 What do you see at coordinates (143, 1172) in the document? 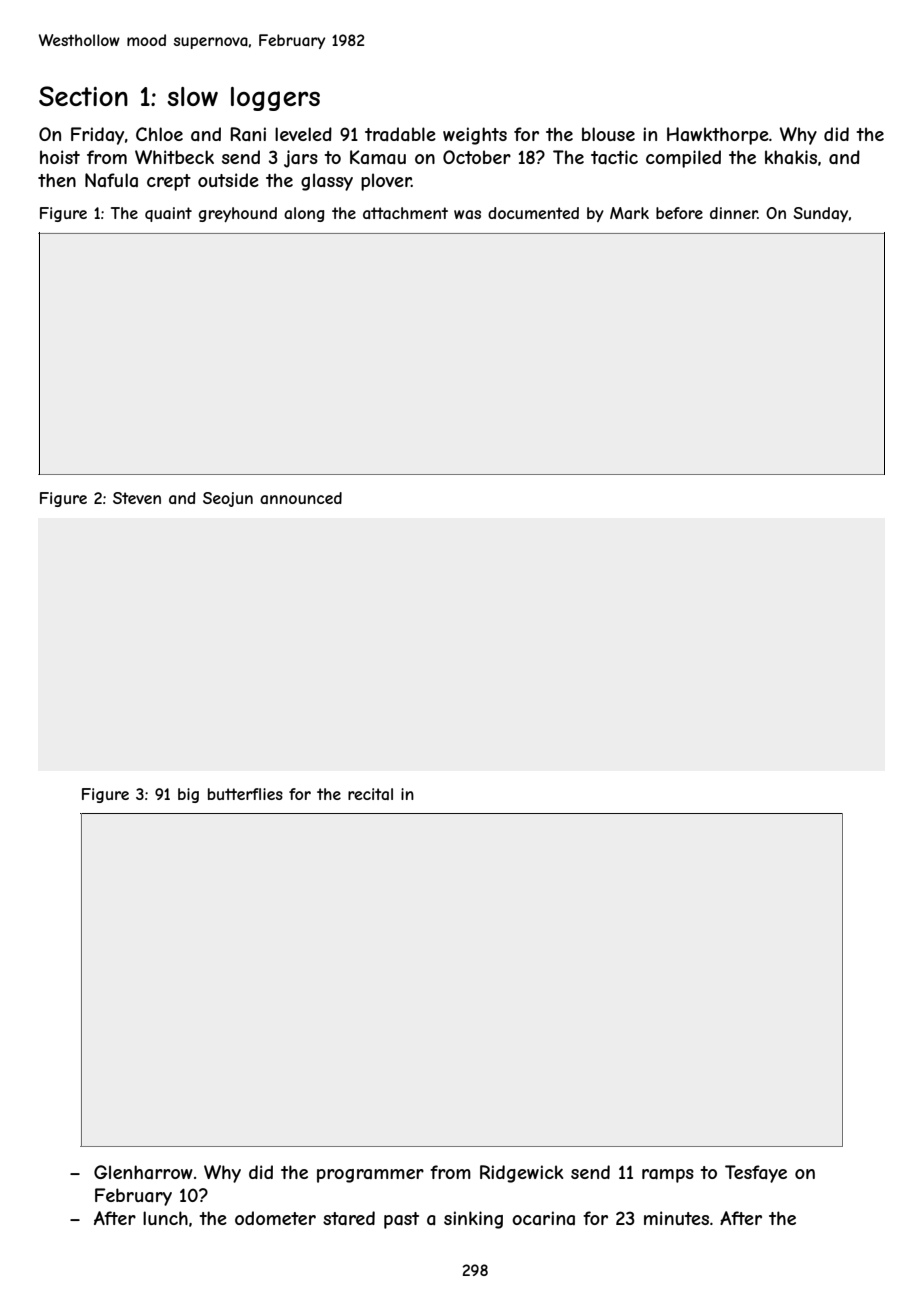
I see `Glenharrow` at bounding box center [143, 1172].
